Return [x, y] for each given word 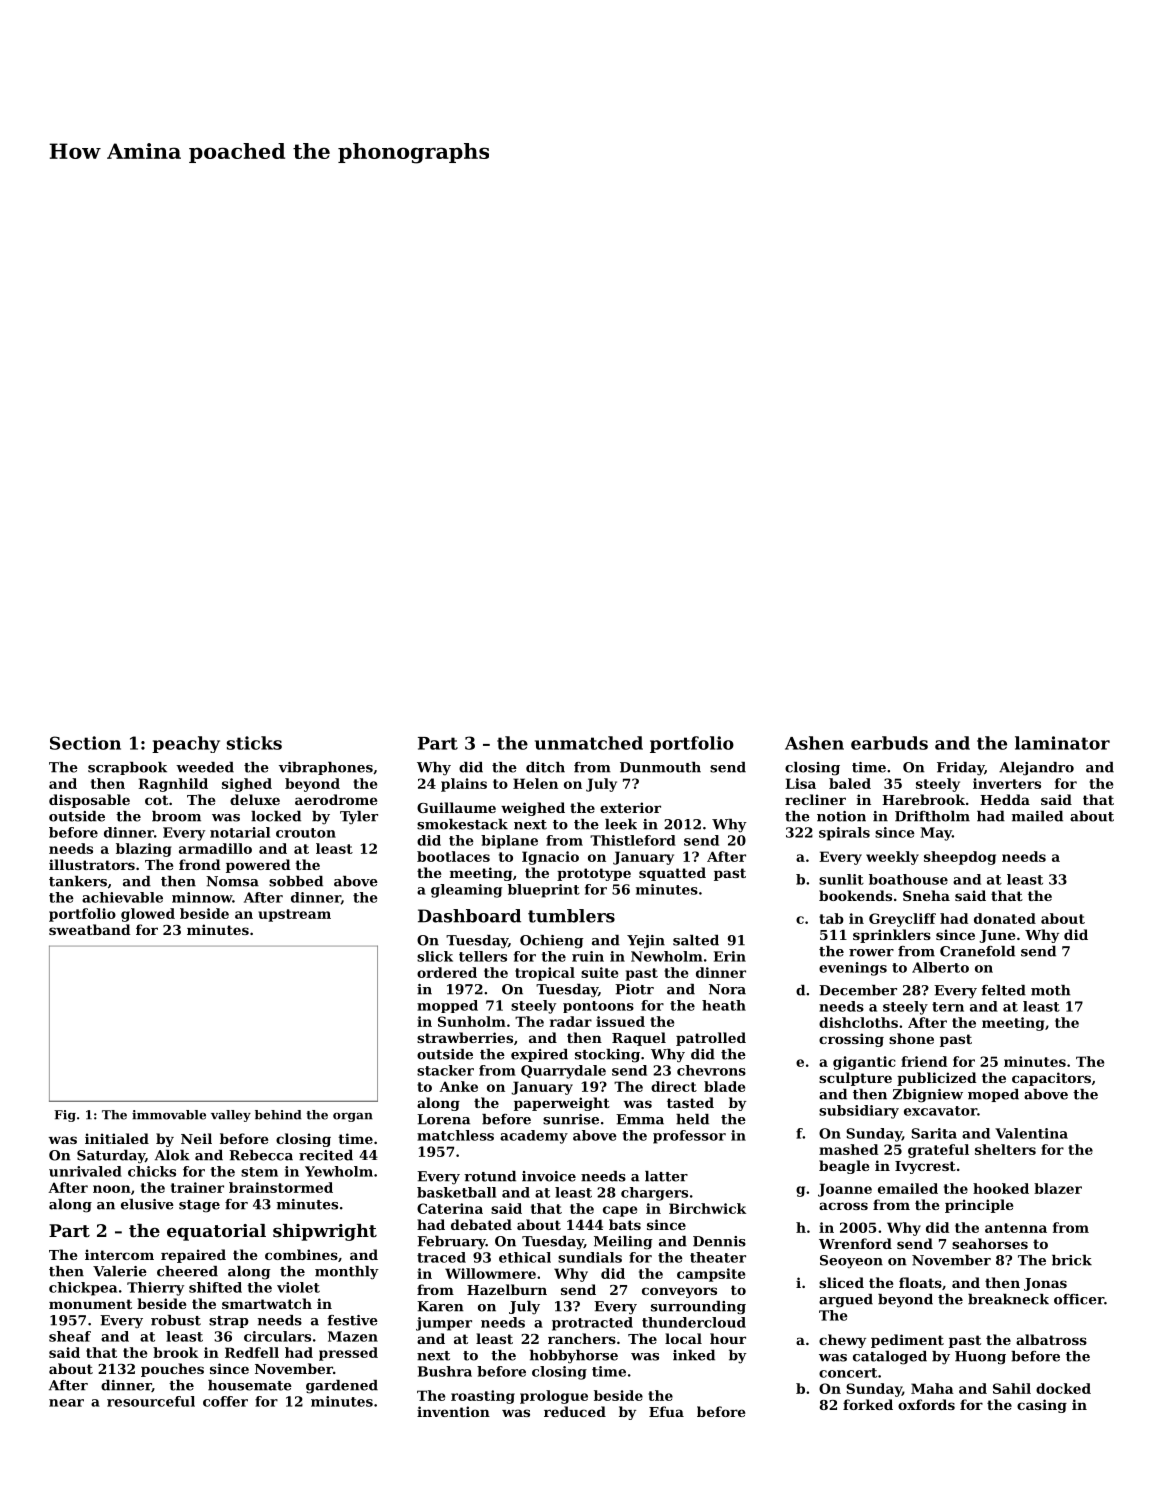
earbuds [889, 743]
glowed [148, 915]
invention [453, 1411]
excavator [940, 1111]
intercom [119, 1254]
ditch [545, 767]
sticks [254, 743]
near [66, 1403]
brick [1072, 1260]
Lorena [443, 1119]
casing [1042, 1406]
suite [599, 972]
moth [1051, 990]
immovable [169, 1115]
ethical [525, 1257]
